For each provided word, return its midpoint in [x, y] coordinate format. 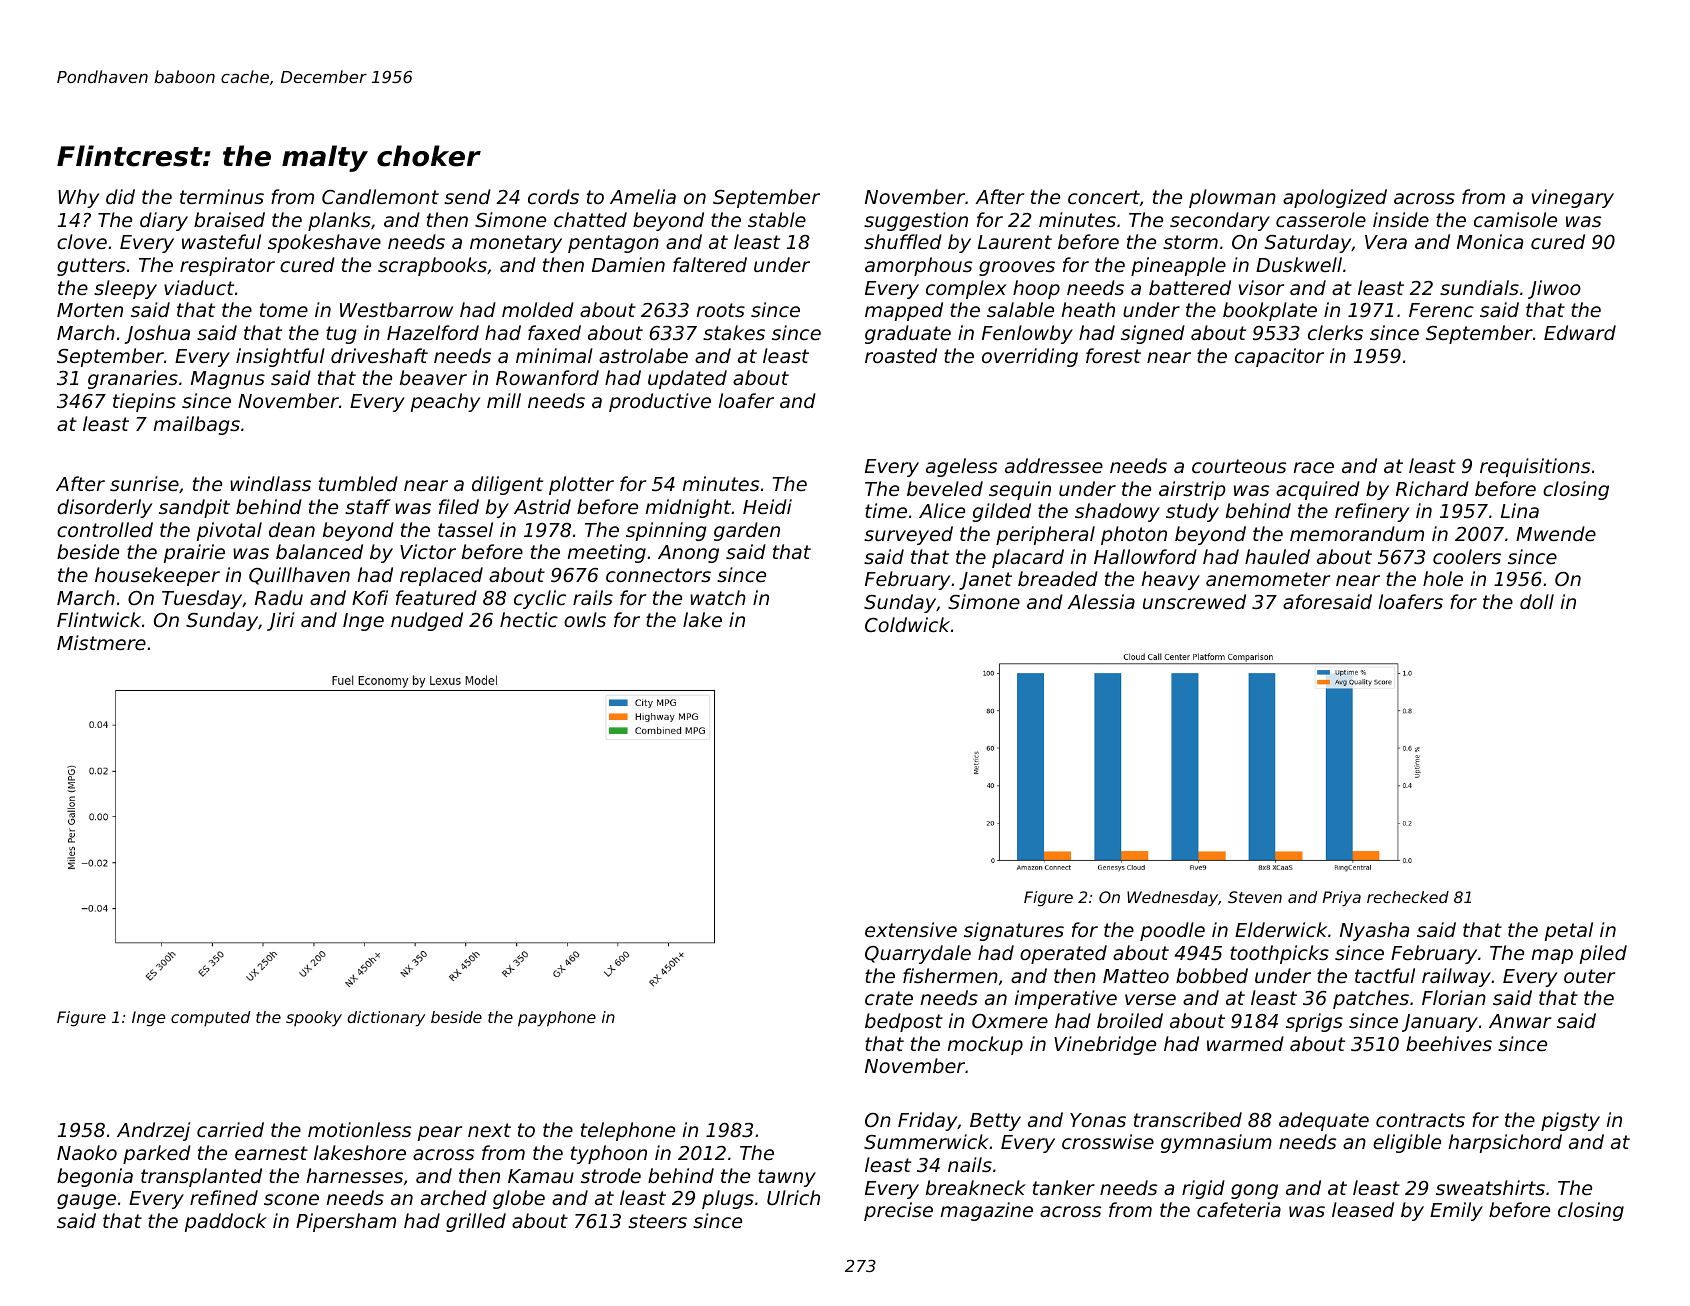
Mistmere [101, 642]
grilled [476, 1222]
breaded [1058, 578]
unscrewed [1194, 601]
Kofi [370, 597]
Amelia [643, 196]
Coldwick [907, 624]
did [120, 196]
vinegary [1573, 198]
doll [1537, 601]
